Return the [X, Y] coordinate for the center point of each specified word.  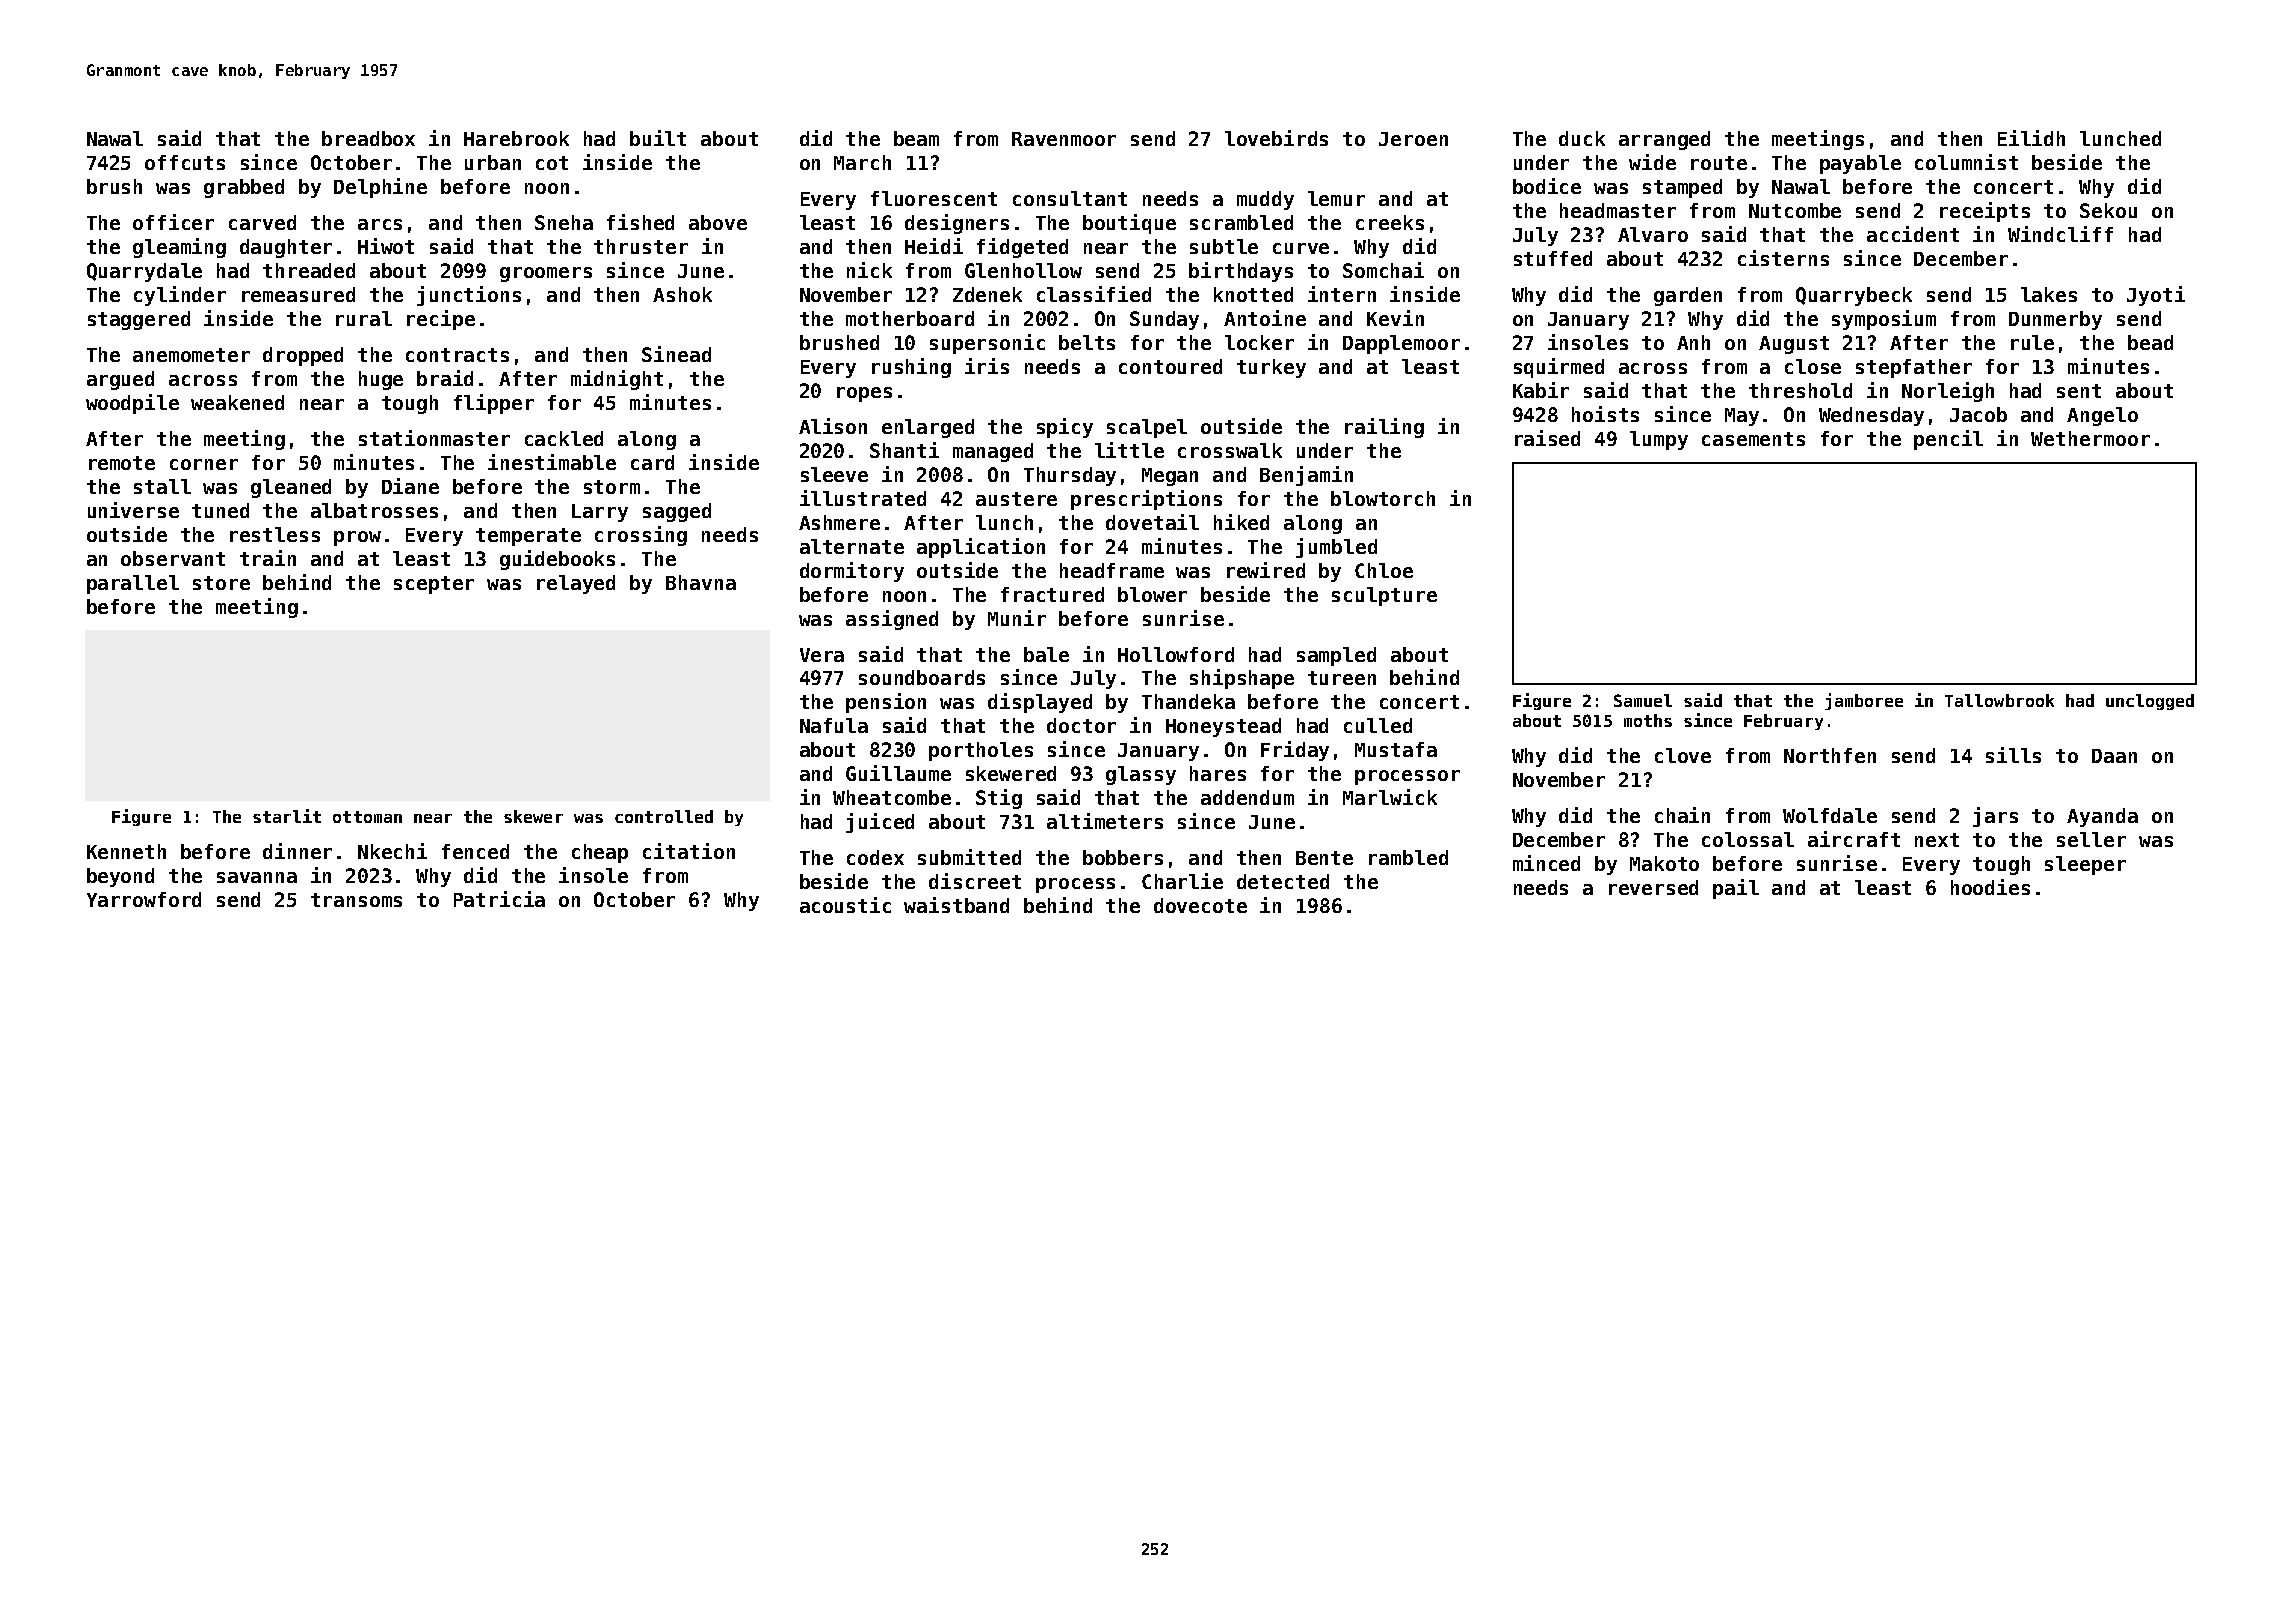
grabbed [244, 188]
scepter [434, 585]
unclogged [2150, 702]
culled [1378, 725]
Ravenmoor [1064, 139]
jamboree [1864, 701]
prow [357, 538]
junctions [469, 296]
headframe [1112, 570]
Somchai [1383, 270]
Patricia [499, 899]
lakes [2049, 294]
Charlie [1182, 881]
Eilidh [2031, 138]
